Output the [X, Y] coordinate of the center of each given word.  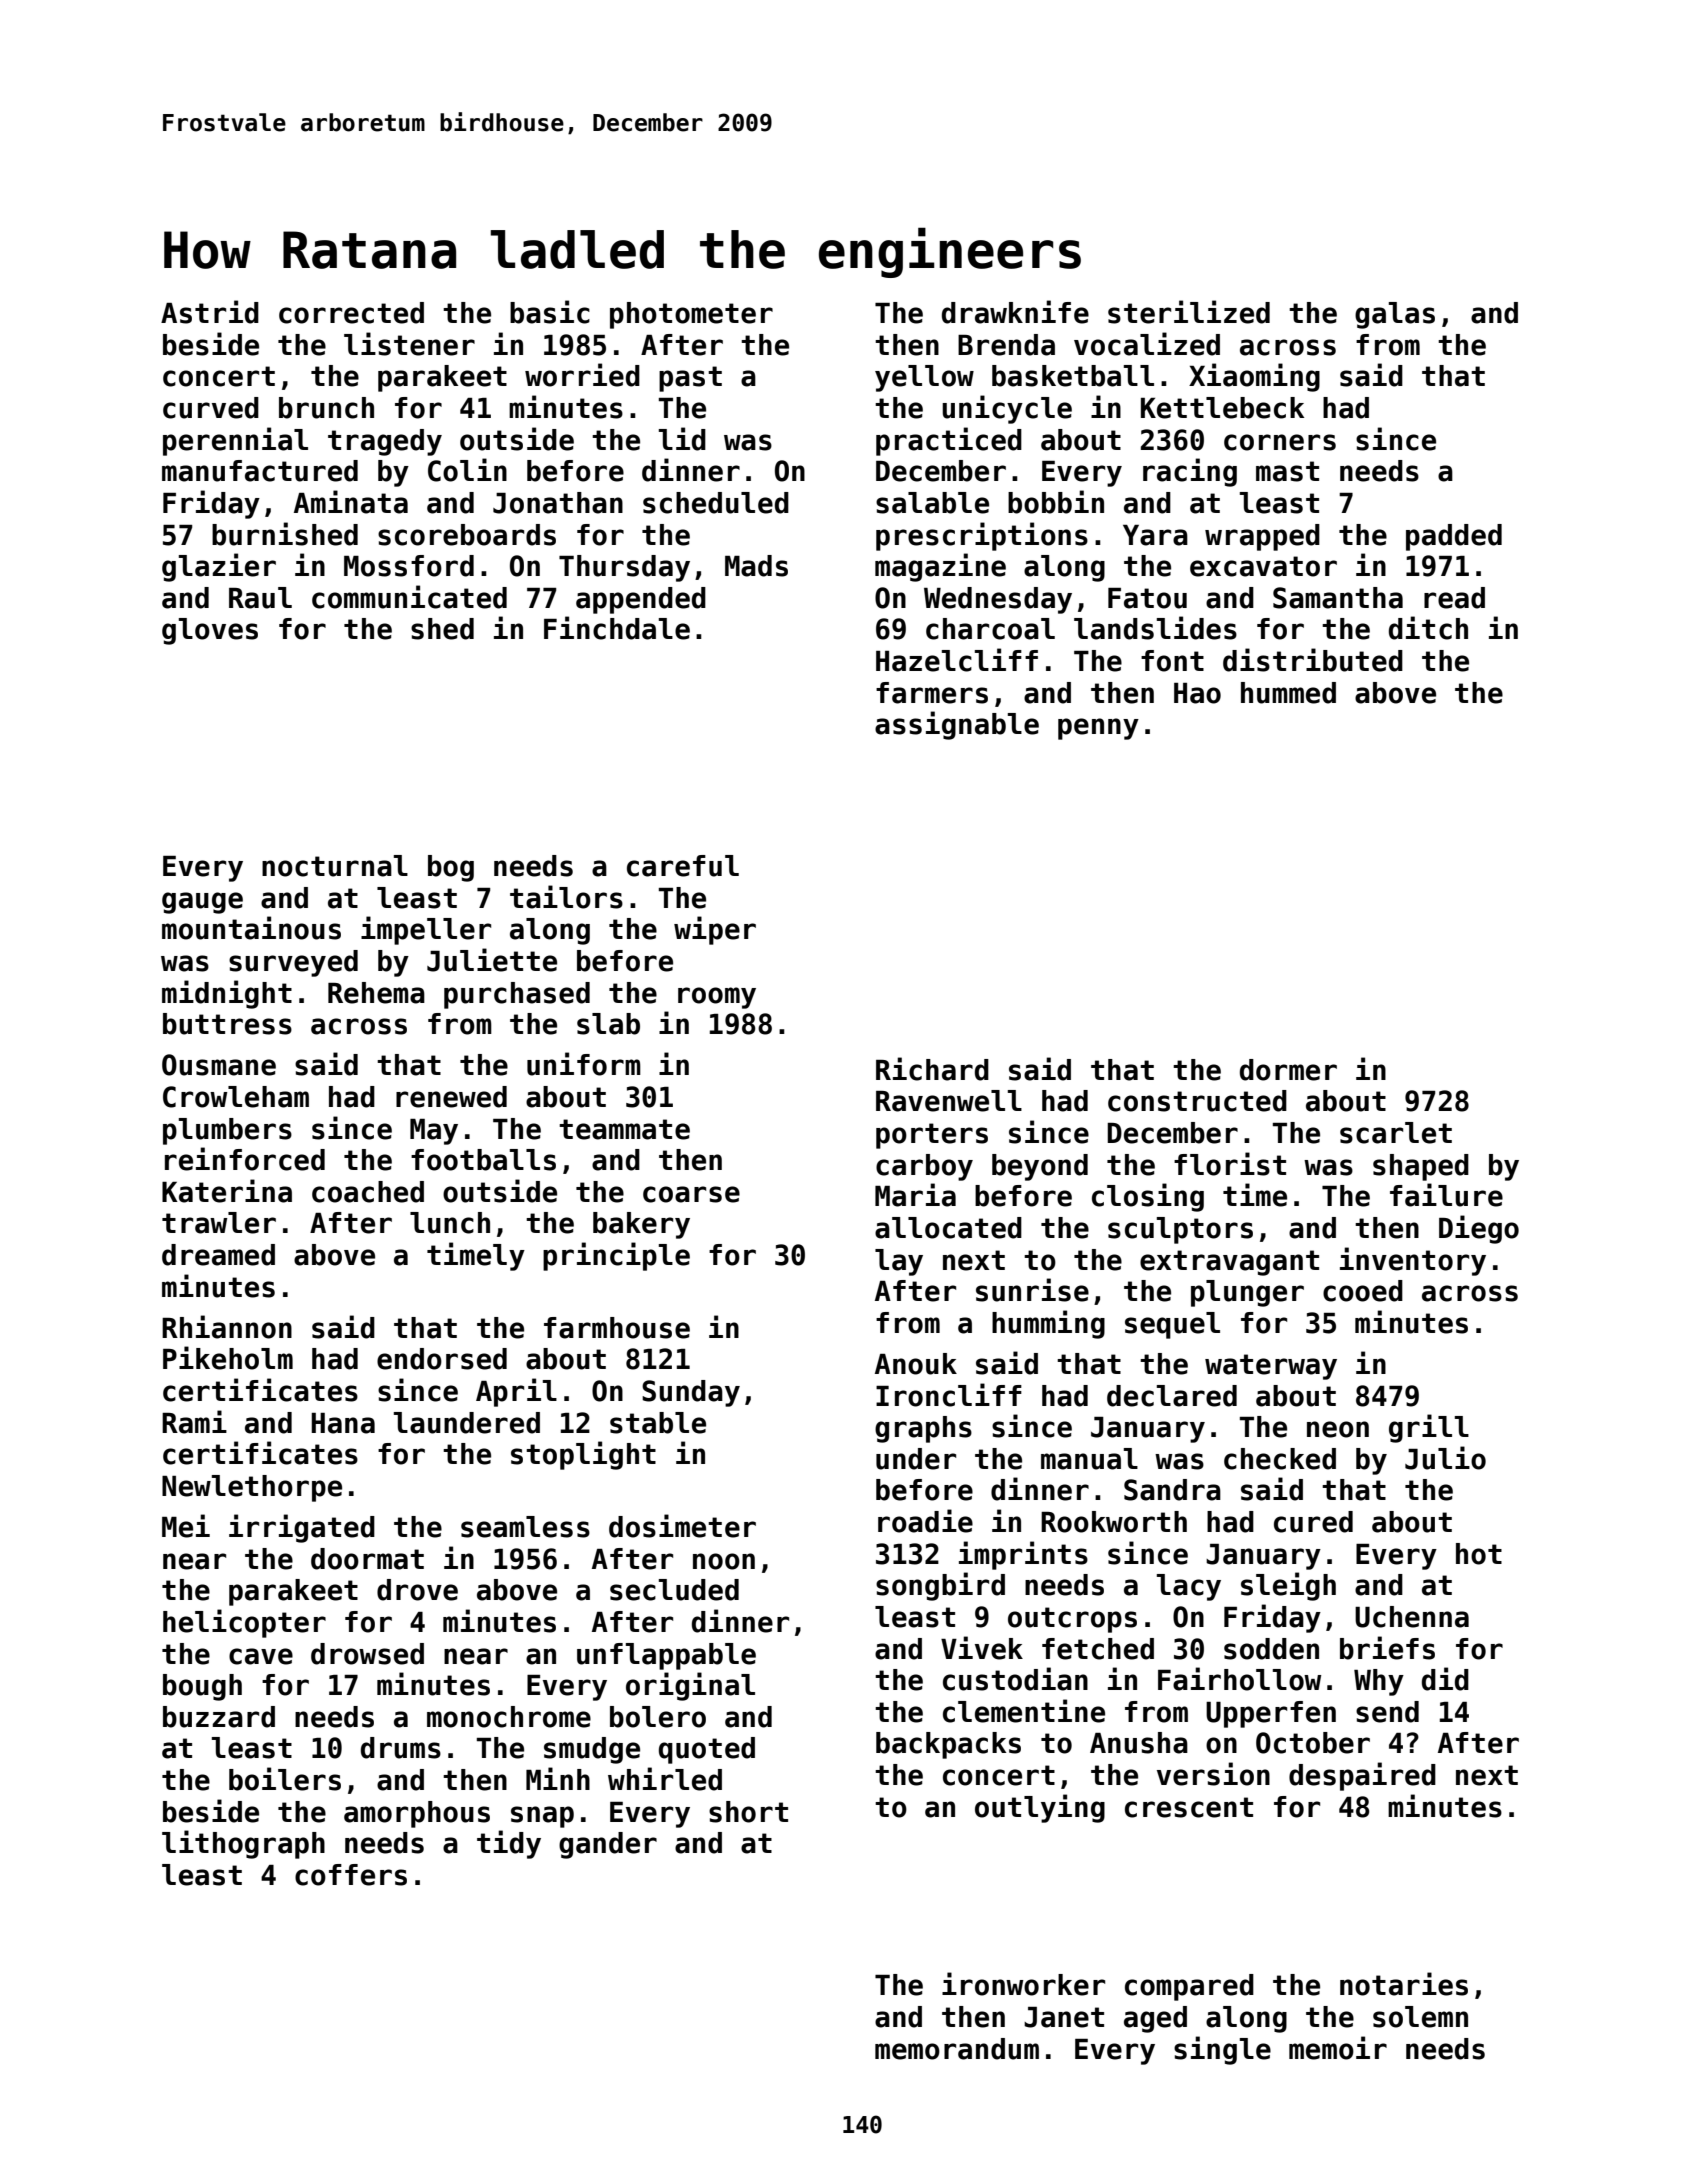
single [1222, 2050]
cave [261, 1656]
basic [550, 312]
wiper [715, 930]
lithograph [243, 1844]
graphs [923, 1429]
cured [1313, 1522]
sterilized [1189, 312]
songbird [940, 1586]
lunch [450, 1223]
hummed [1288, 693]
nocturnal [335, 866]
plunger [1247, 1293]
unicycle [1007, 409]
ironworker [1023, 1984]
